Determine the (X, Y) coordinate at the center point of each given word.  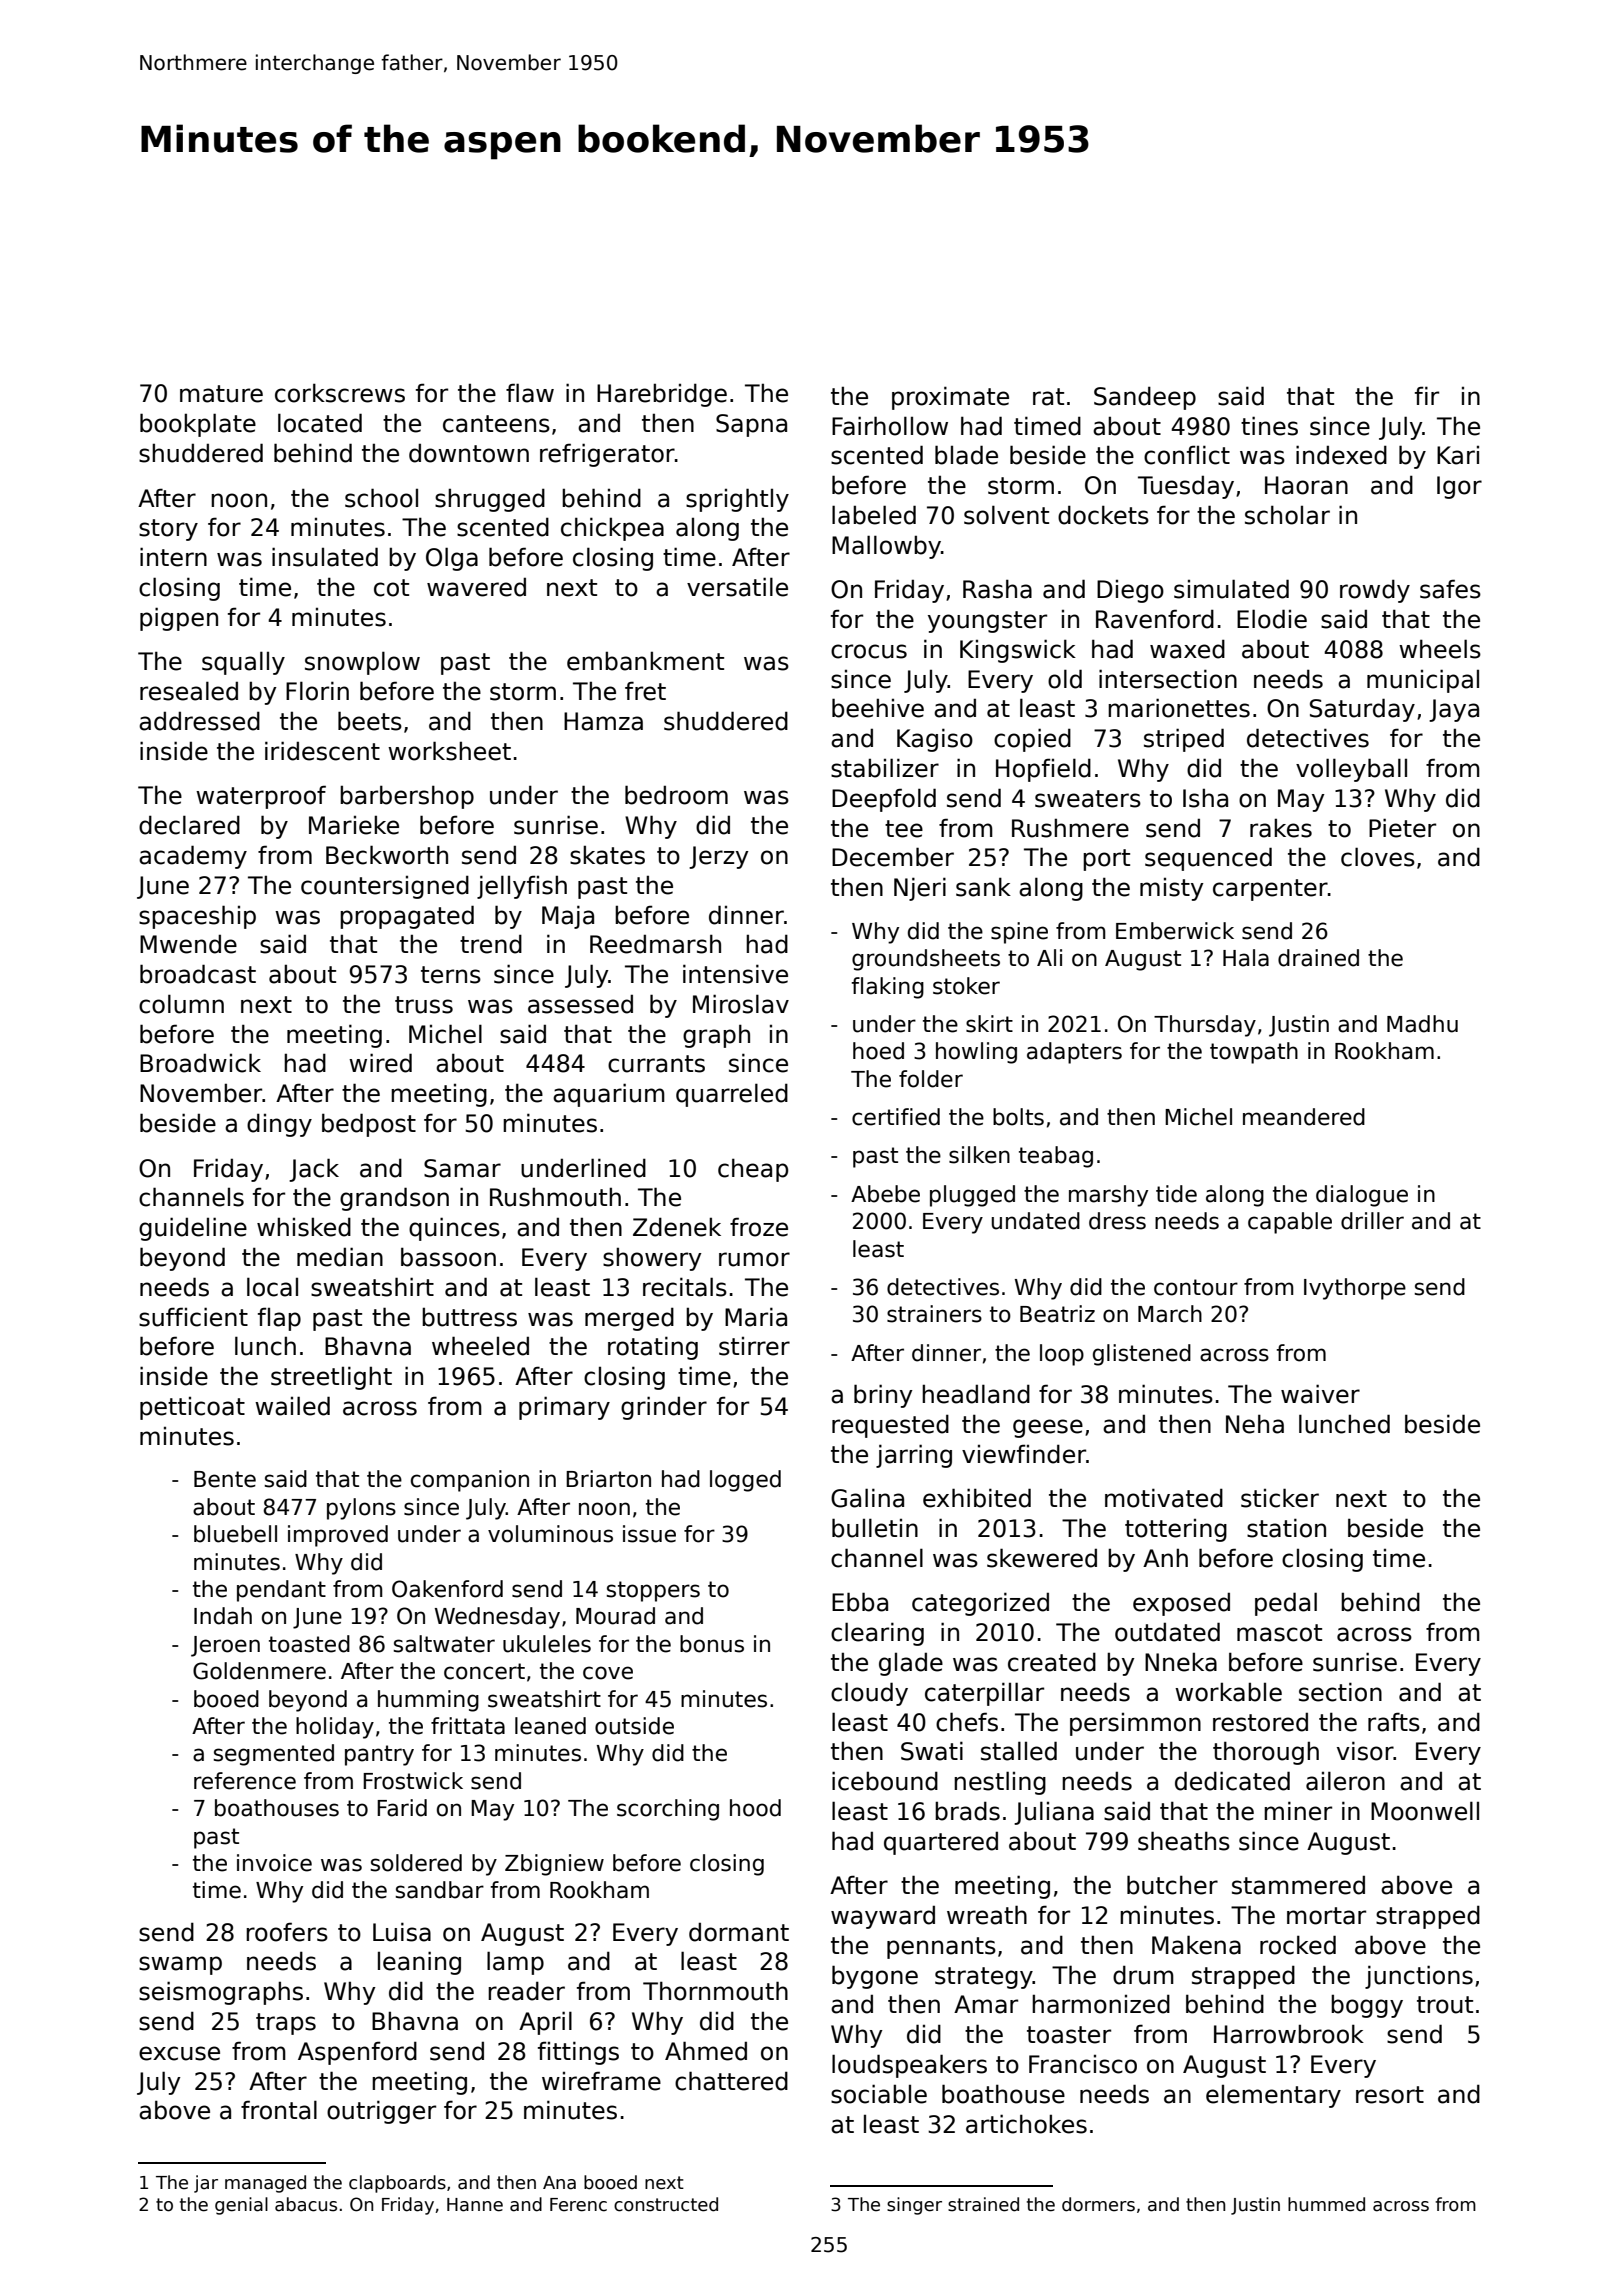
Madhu (1422, 1024)
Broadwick (200, 1063)
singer (914, 2206)
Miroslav (741, 1004)
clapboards (397, 2184)
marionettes (1179, 708)
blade (966, 455)
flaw (530, 393)
